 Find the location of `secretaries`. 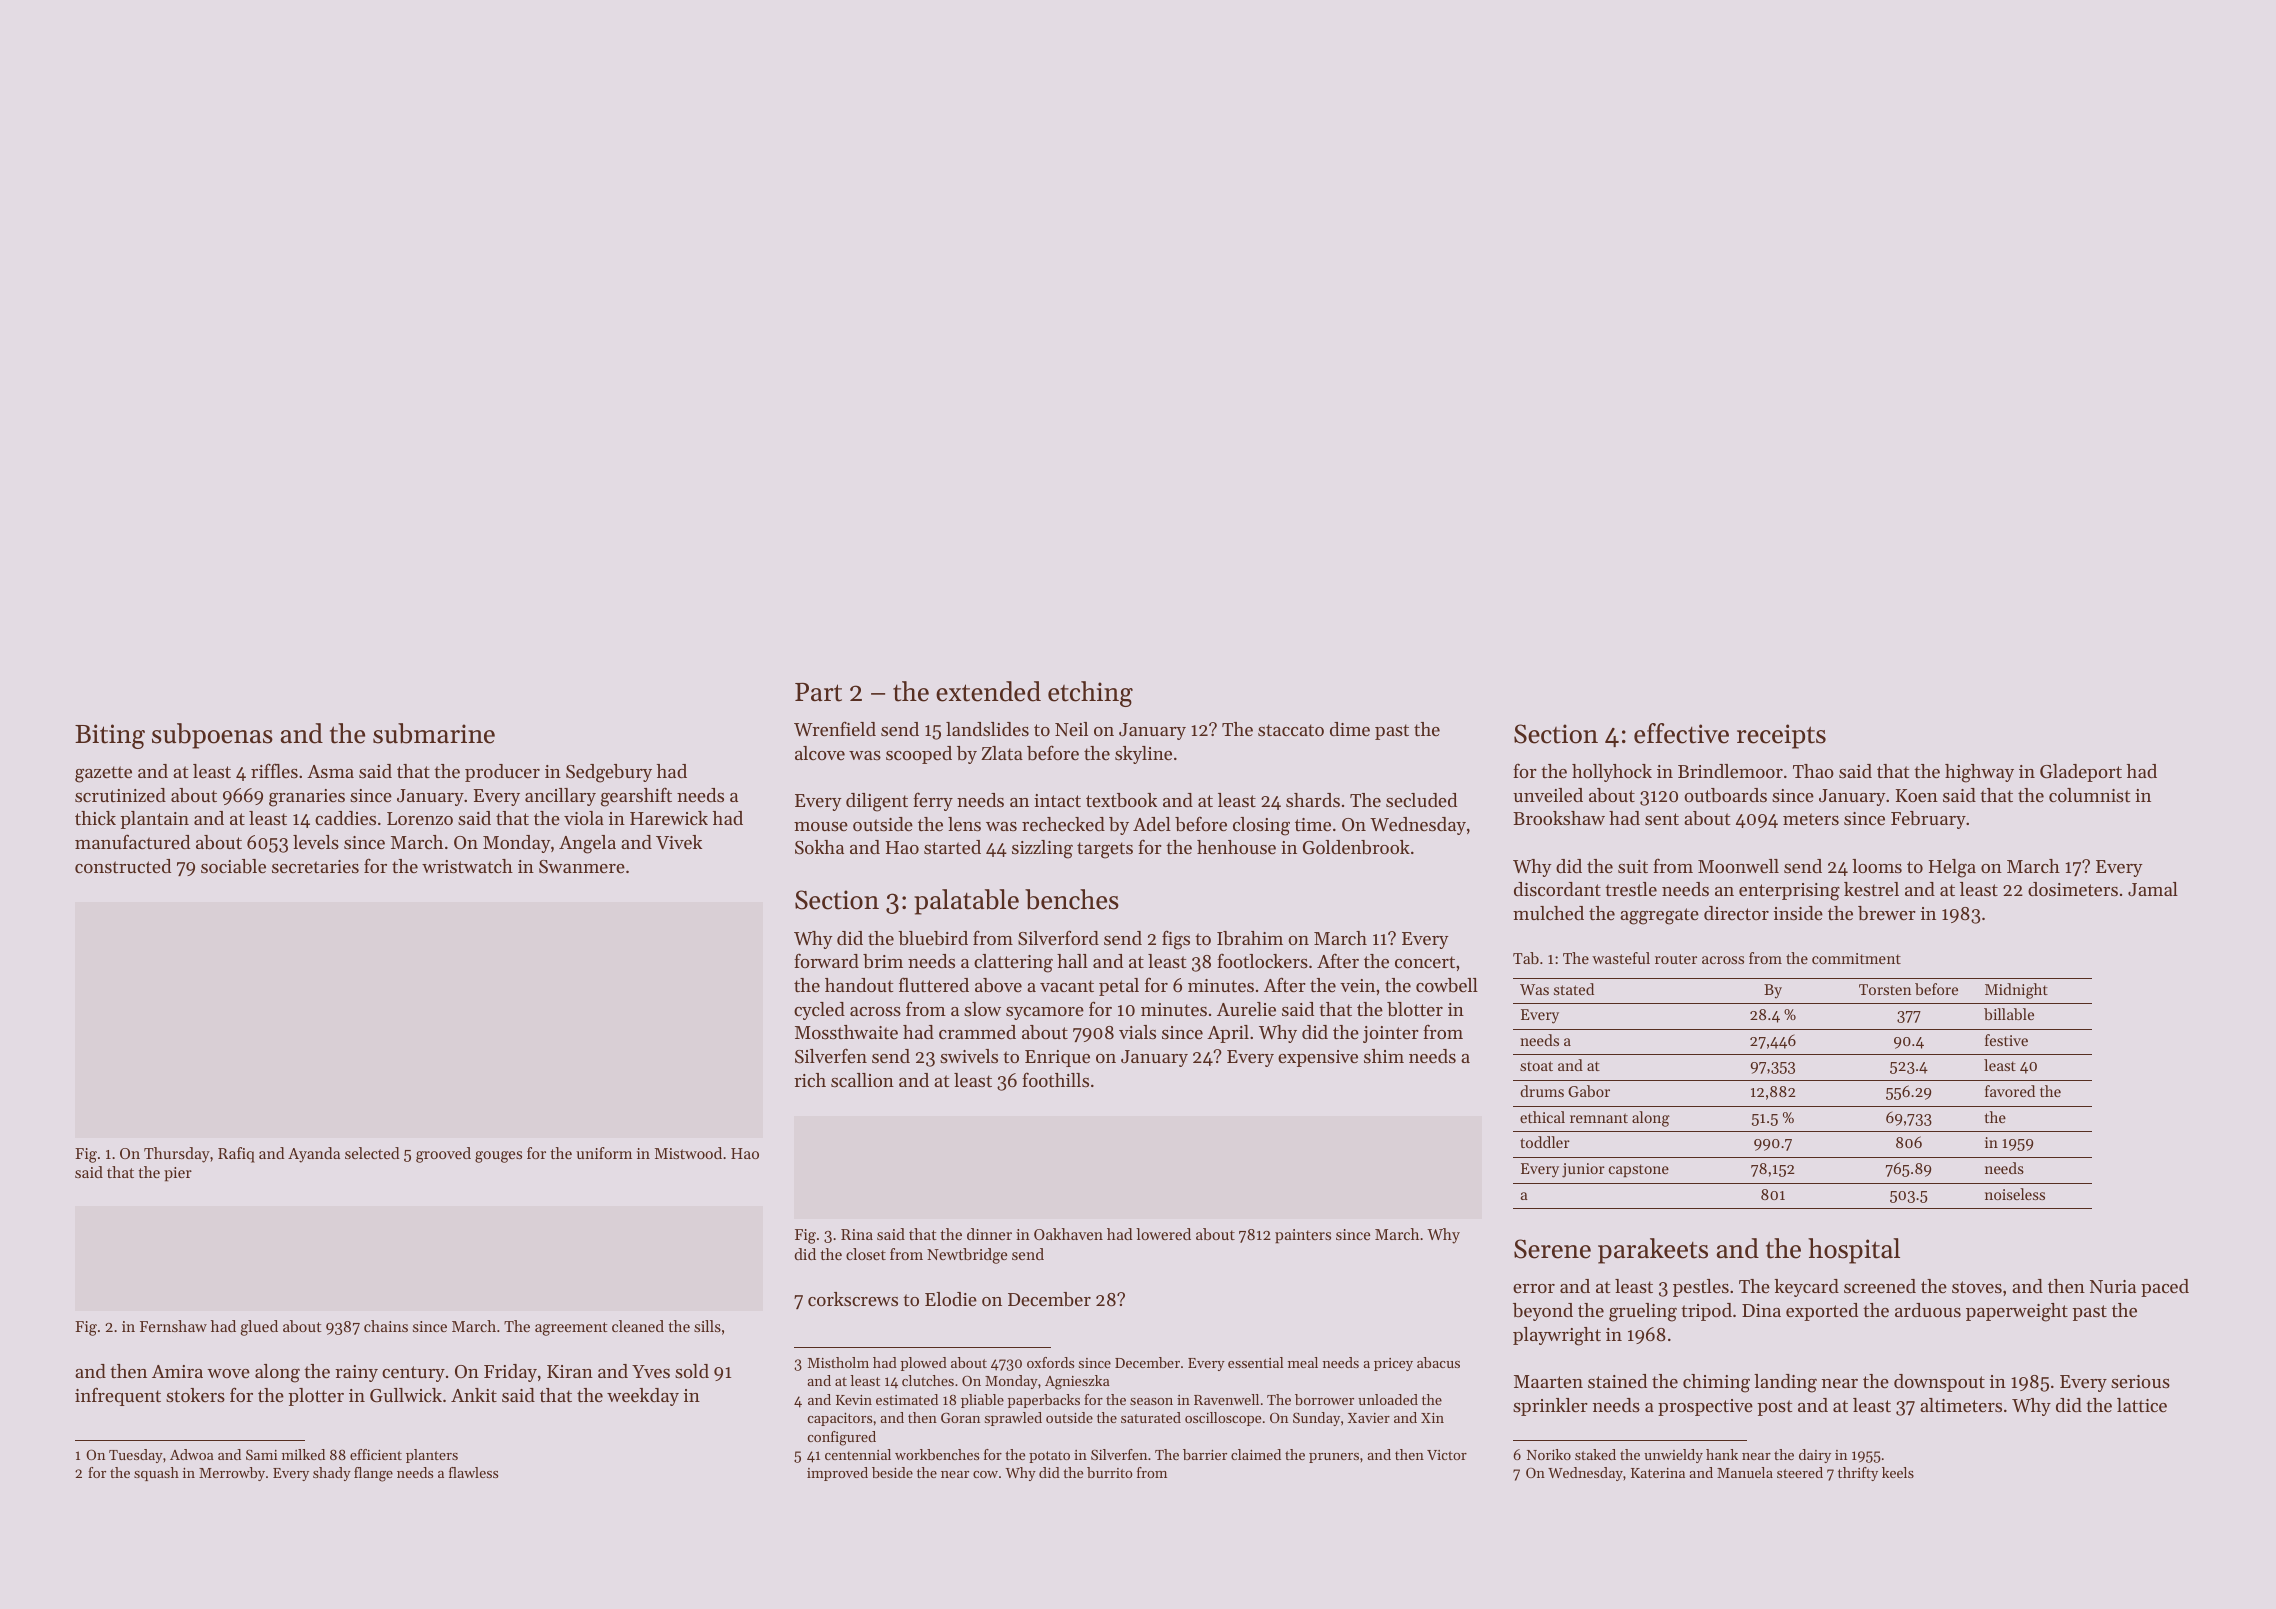

secretaries is located at coordinates (315, 866).
